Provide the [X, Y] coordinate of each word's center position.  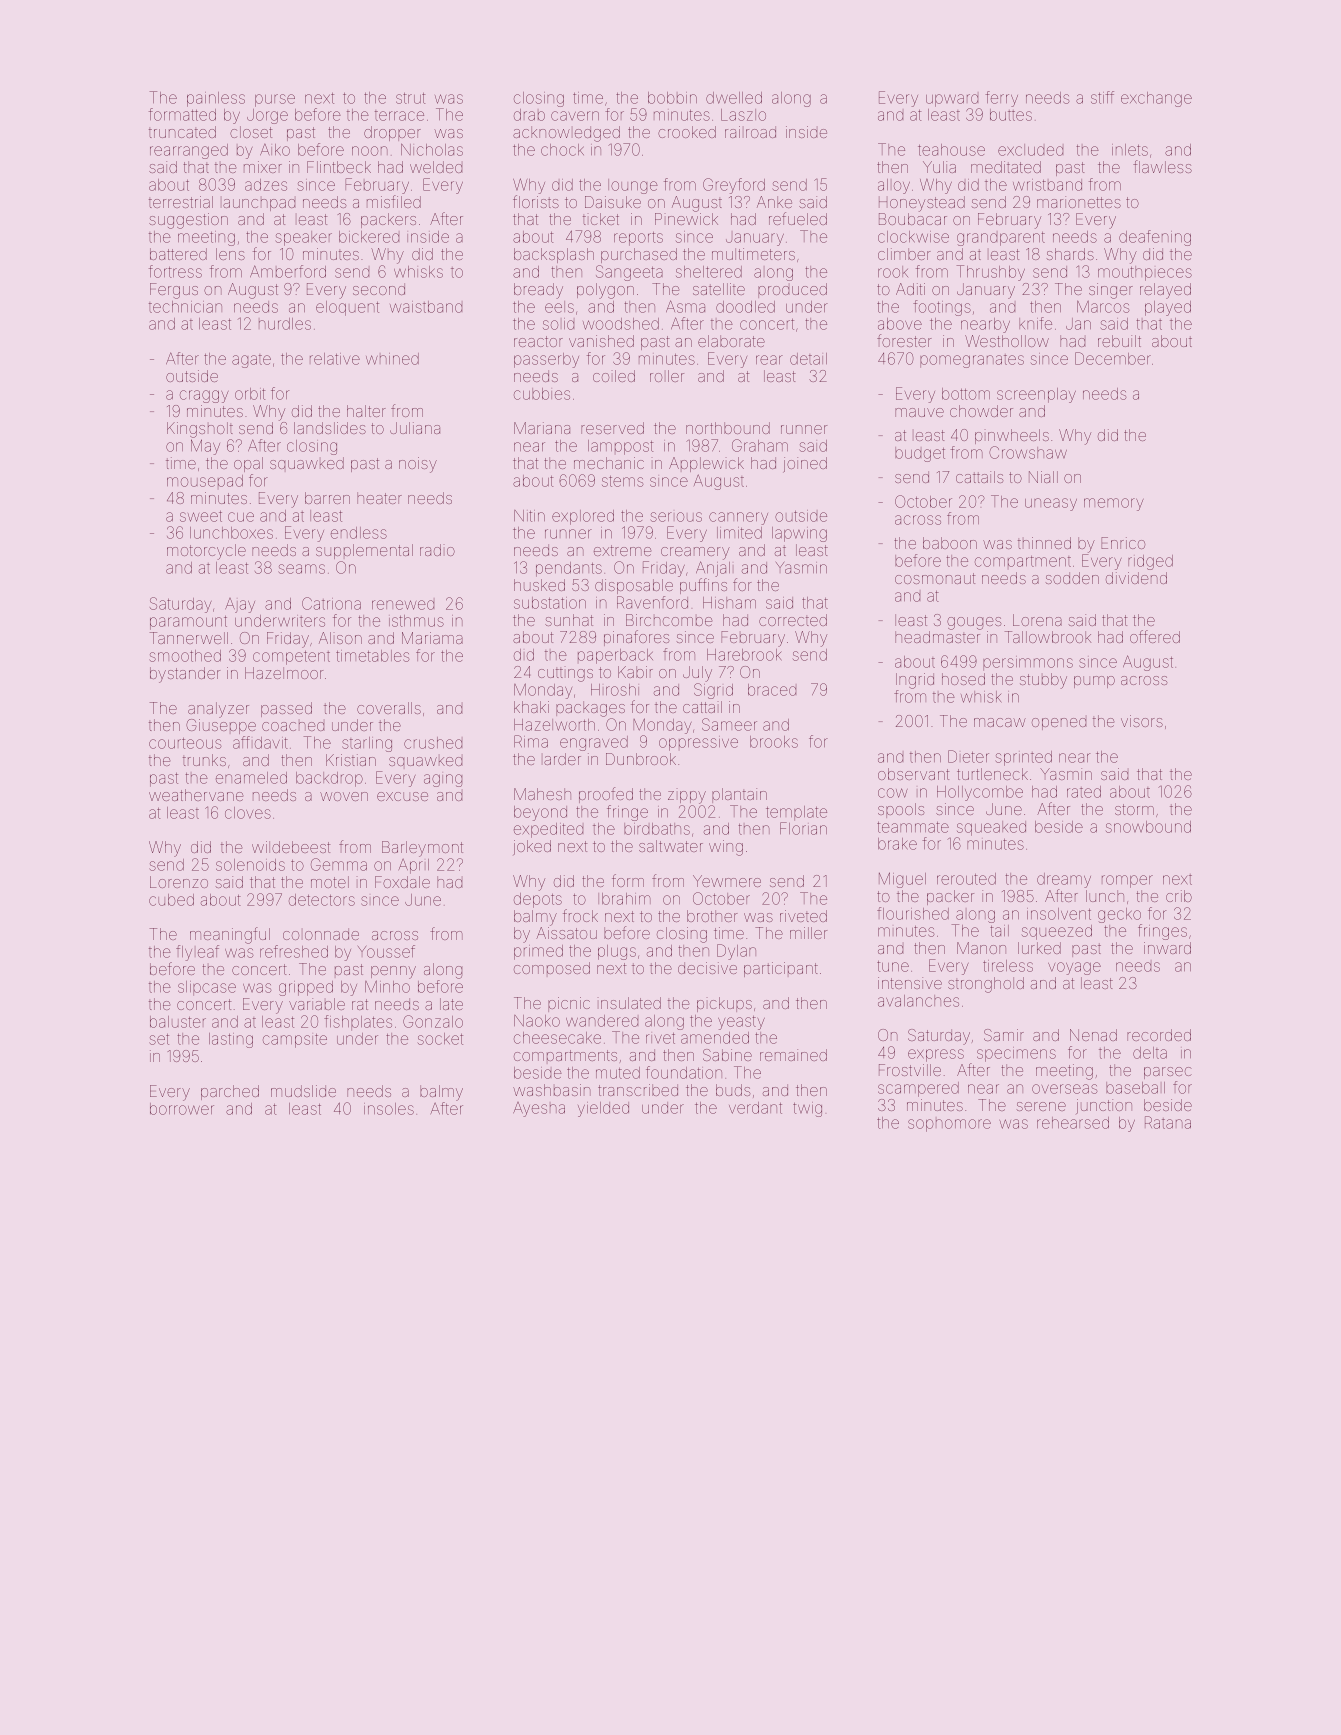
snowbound [1148, 827]
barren [327, 498]
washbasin [552, 1090]
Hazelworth [554, 725]
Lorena [1037, 620]
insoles [389, 1109]
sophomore [949, 1125]
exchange [1156, 99]
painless [216, 99]
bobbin [672, 98]
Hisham [729, 603]
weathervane [196, 795]
